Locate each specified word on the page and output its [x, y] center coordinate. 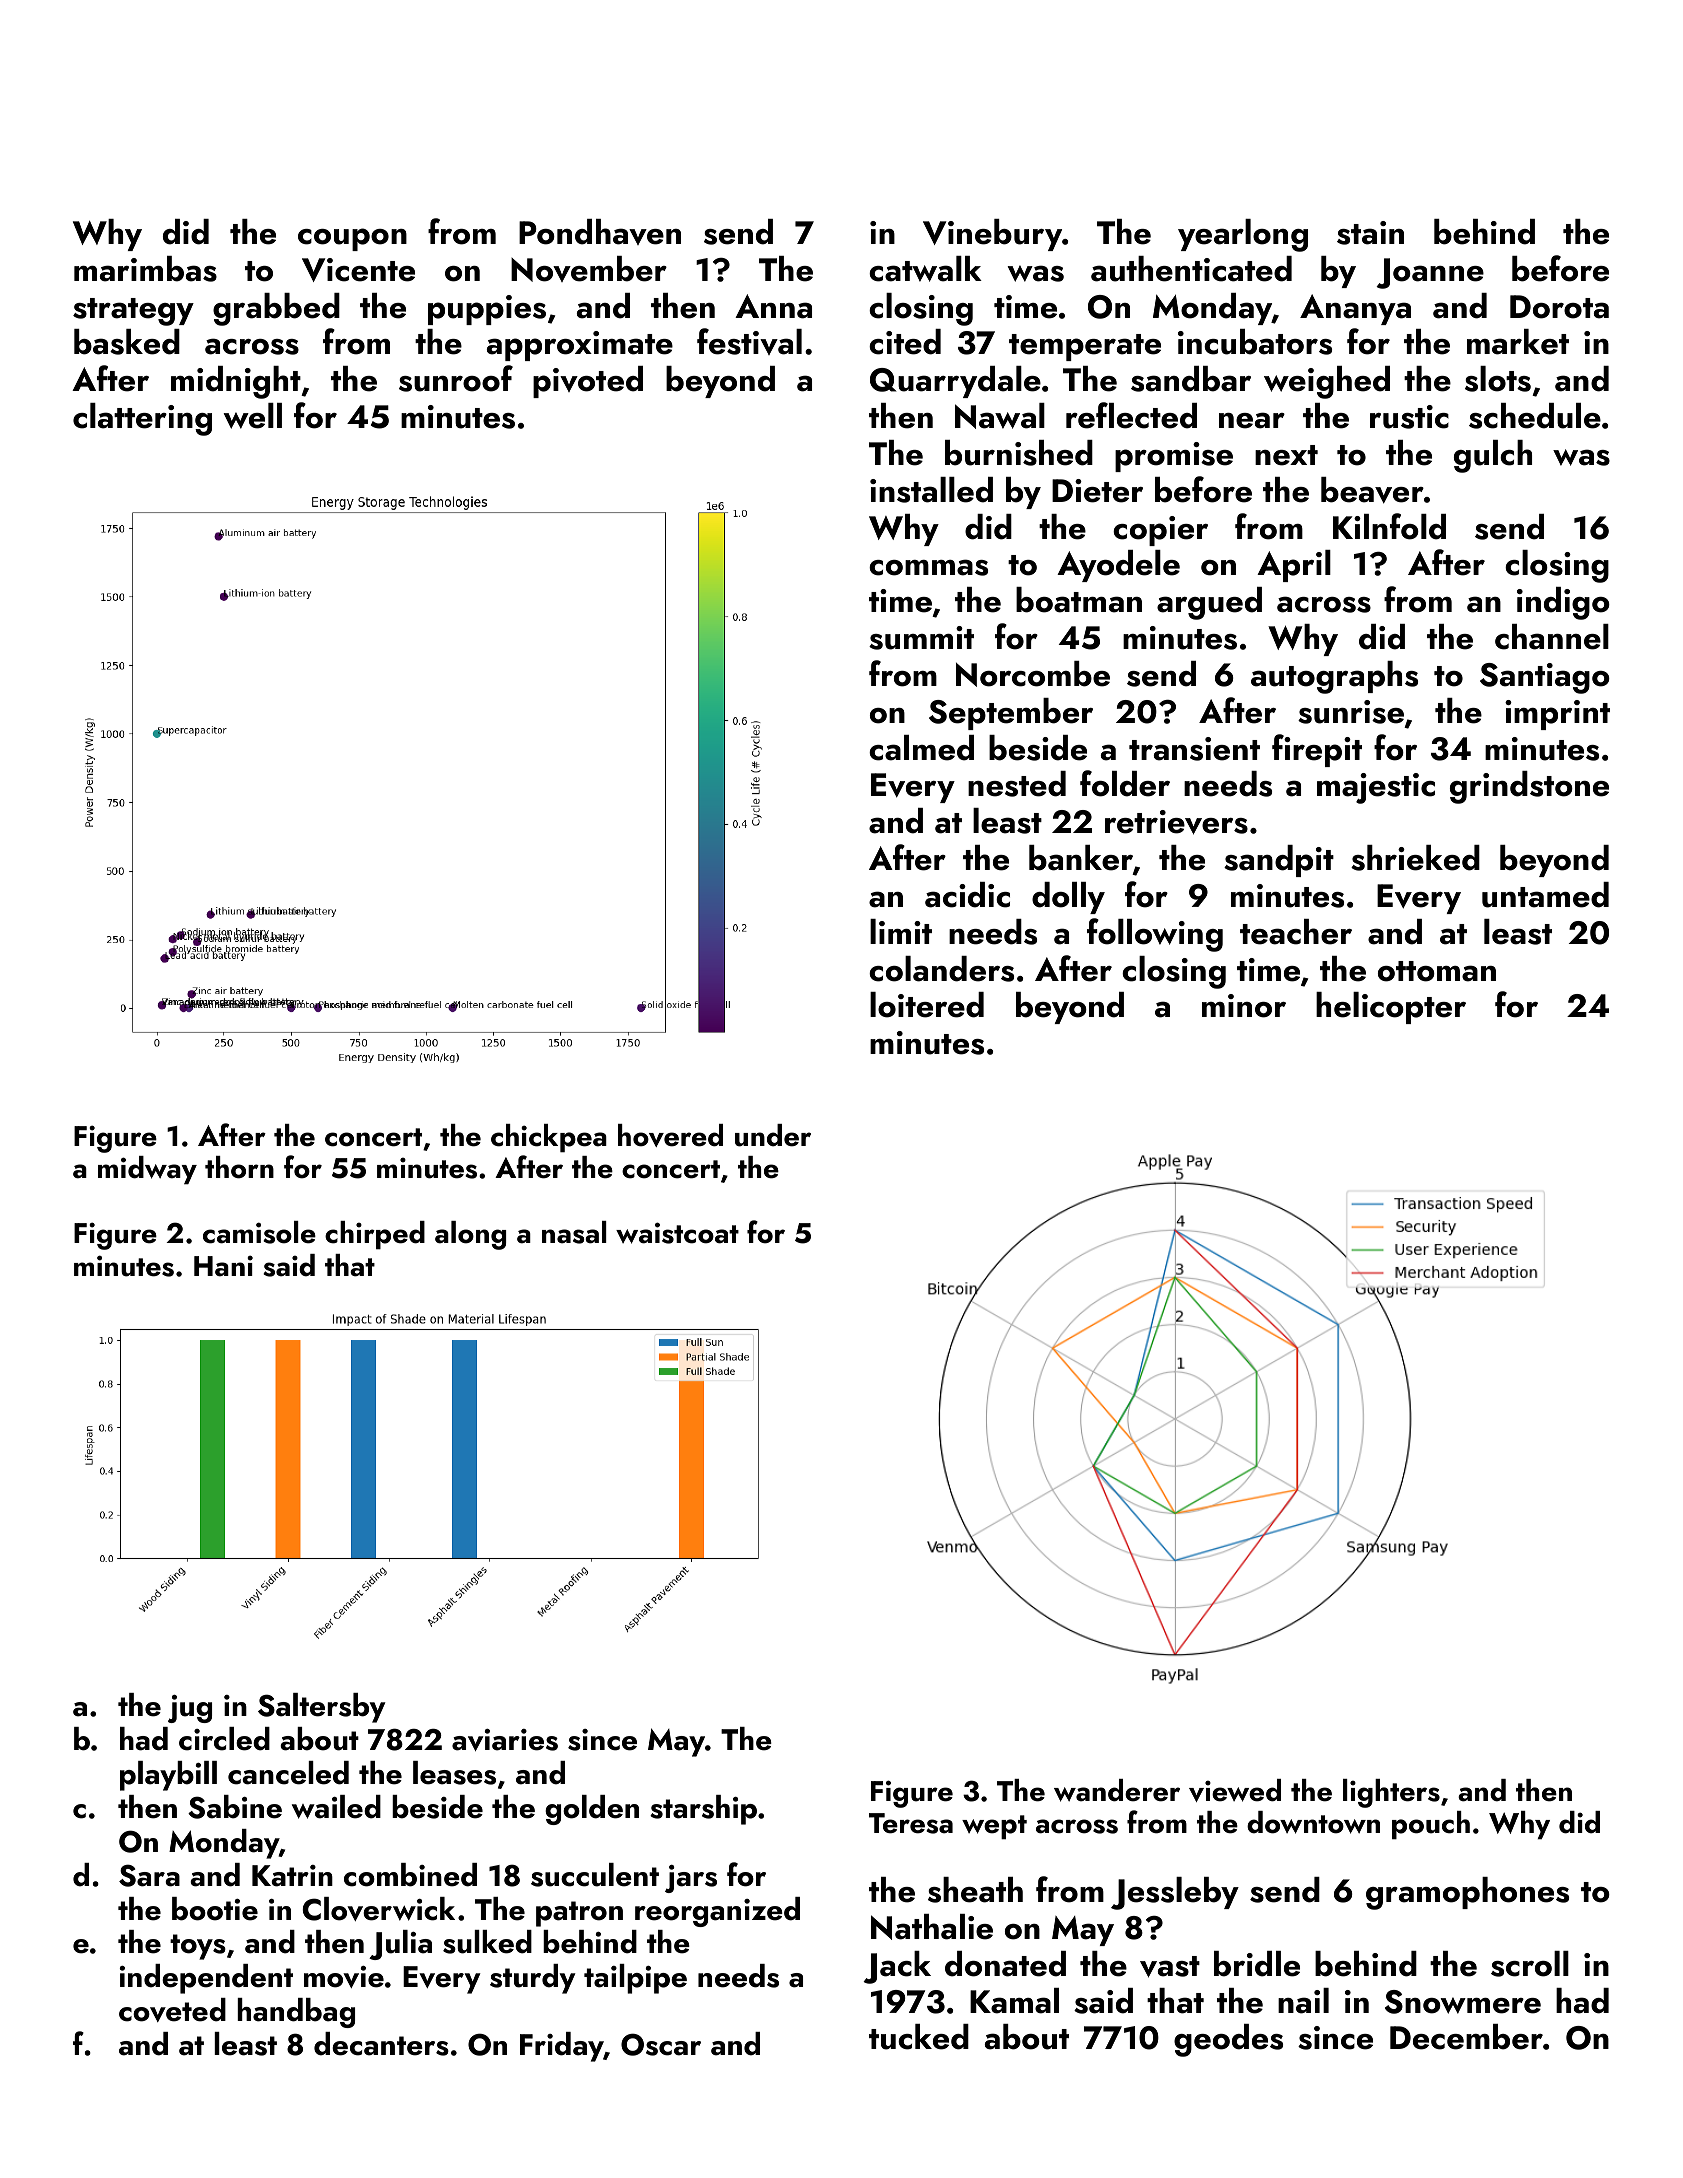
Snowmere [1463, 2002]
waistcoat [677, 1233]
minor [1244, 1006]
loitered [927, 1005]
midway [147, 1170]
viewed [1235, 1790]
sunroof [456, 378]
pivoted [588, 382]
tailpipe [635, 1979]
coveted [172, 2010]
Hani [223, 1266]
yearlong [1243, 235]
